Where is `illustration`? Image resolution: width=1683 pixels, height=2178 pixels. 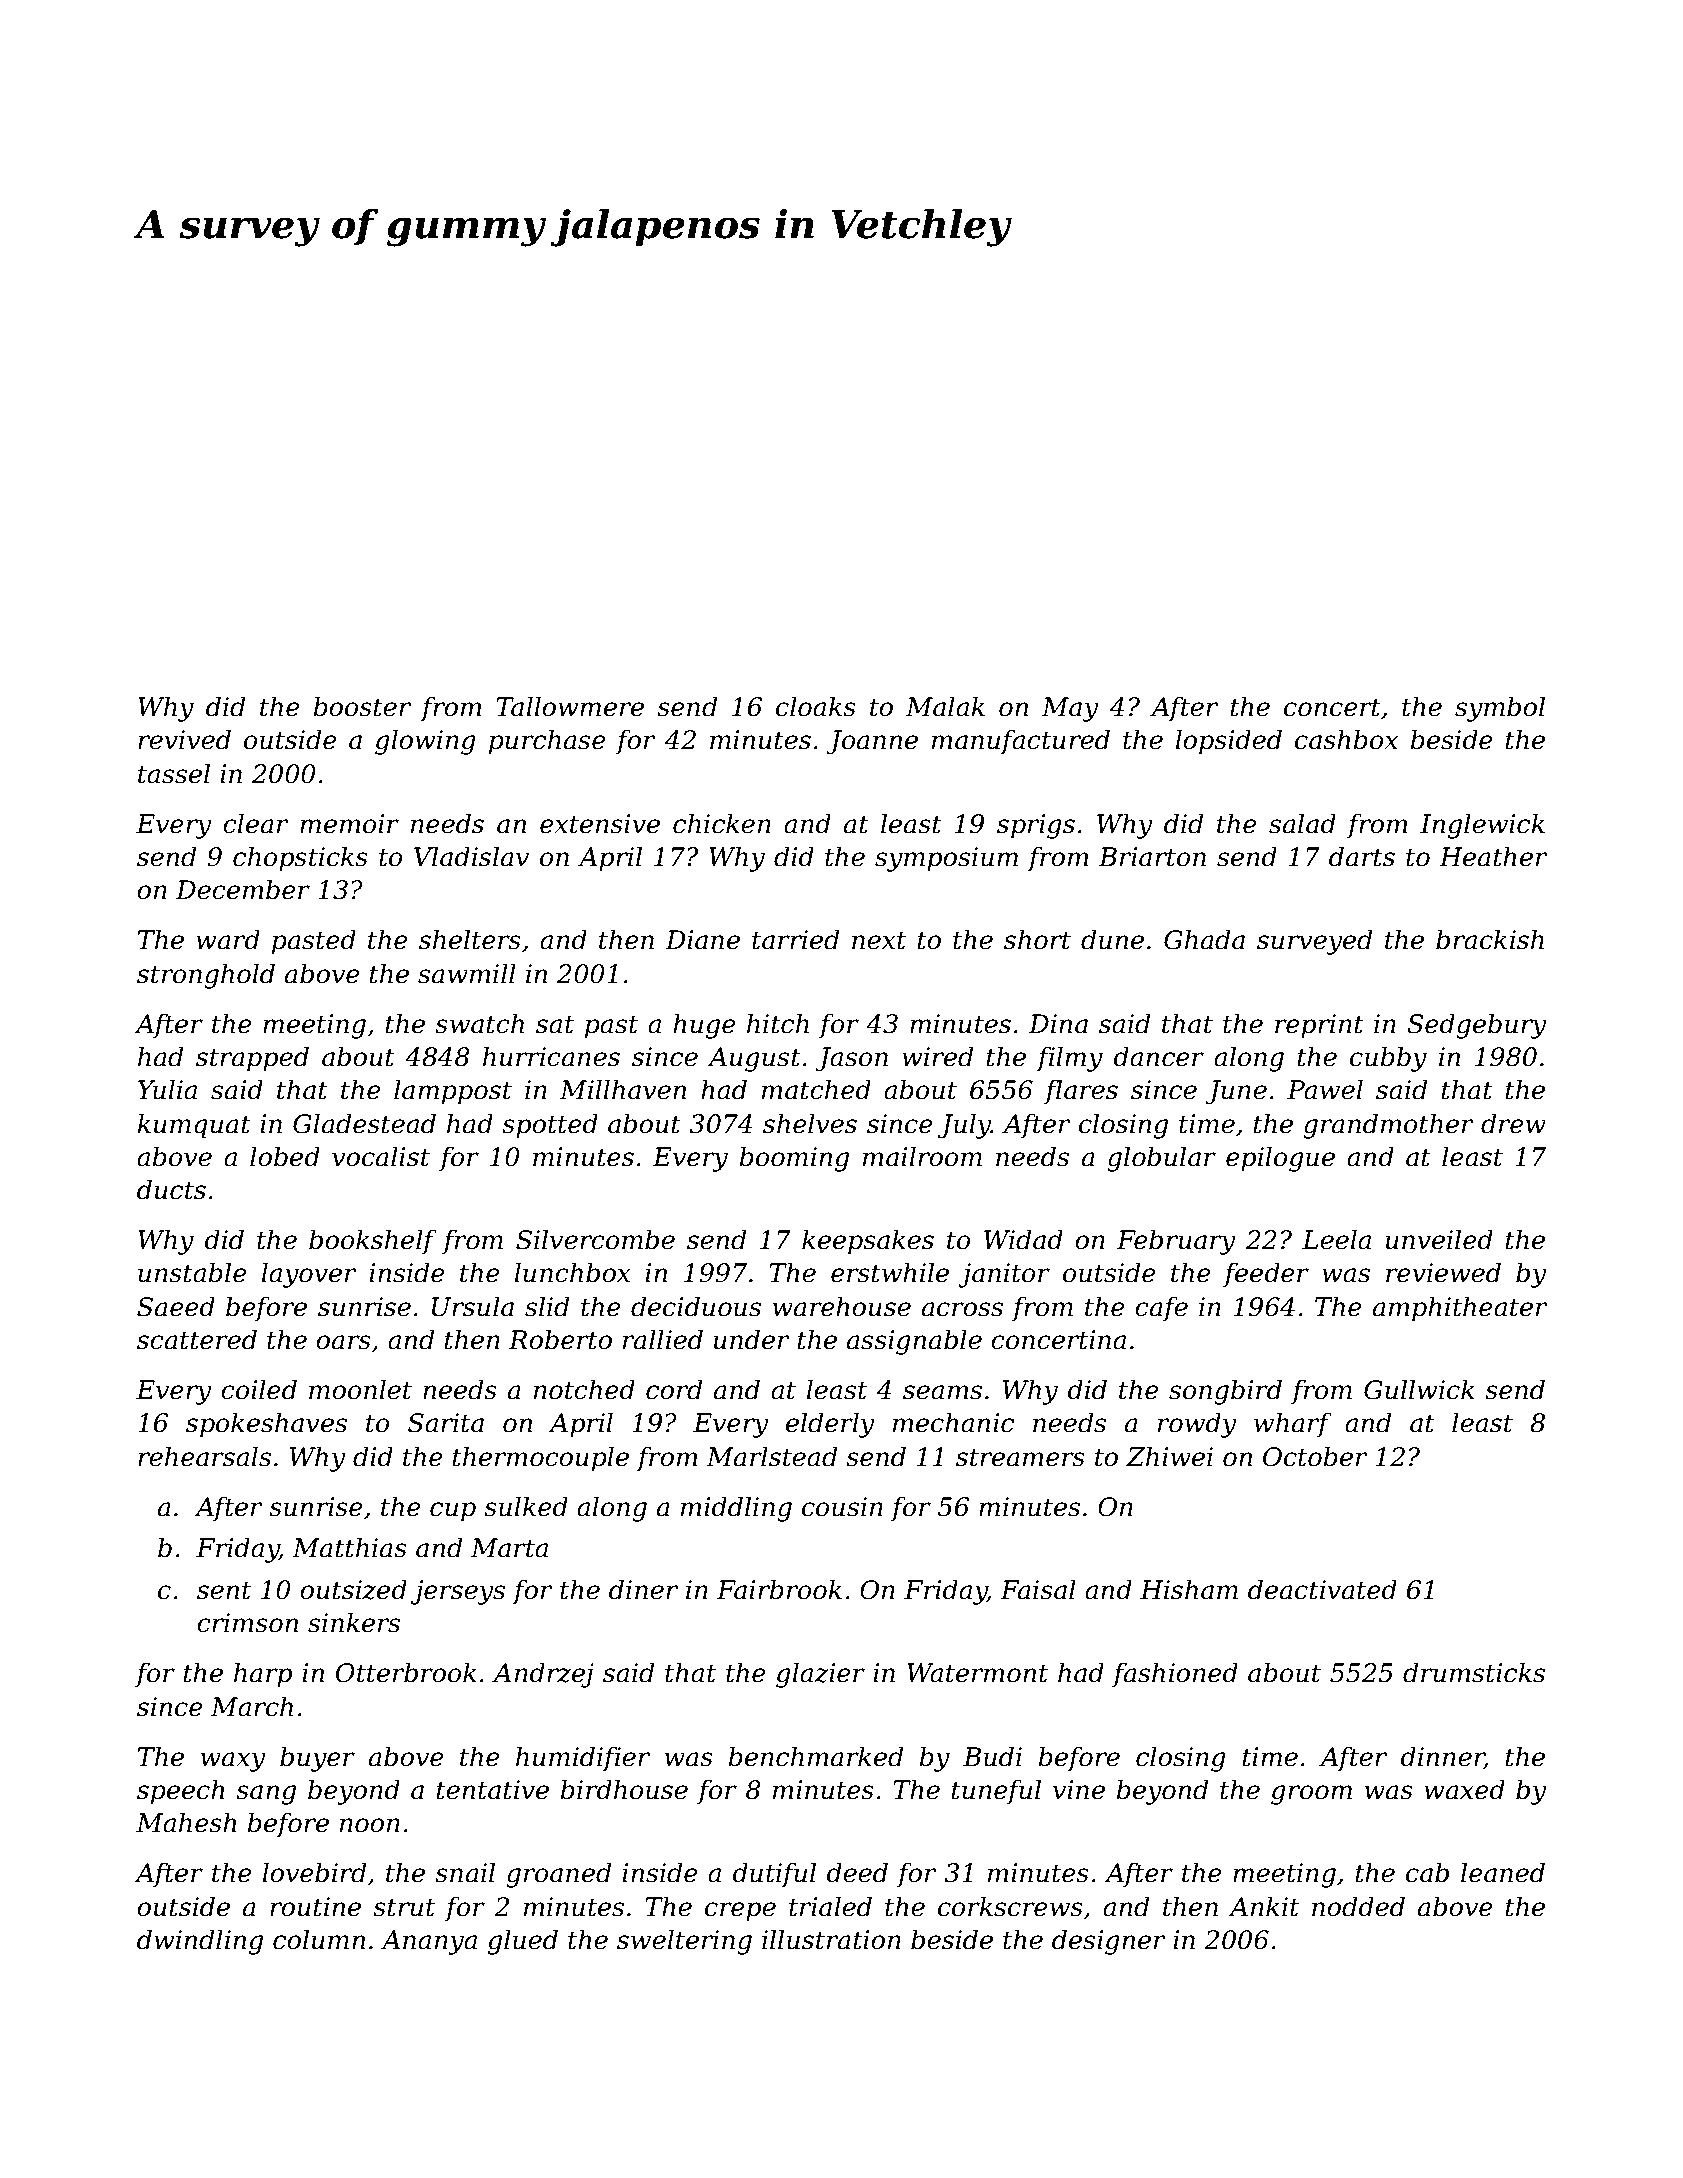
illustration is located at coordinates (831, 1939).
